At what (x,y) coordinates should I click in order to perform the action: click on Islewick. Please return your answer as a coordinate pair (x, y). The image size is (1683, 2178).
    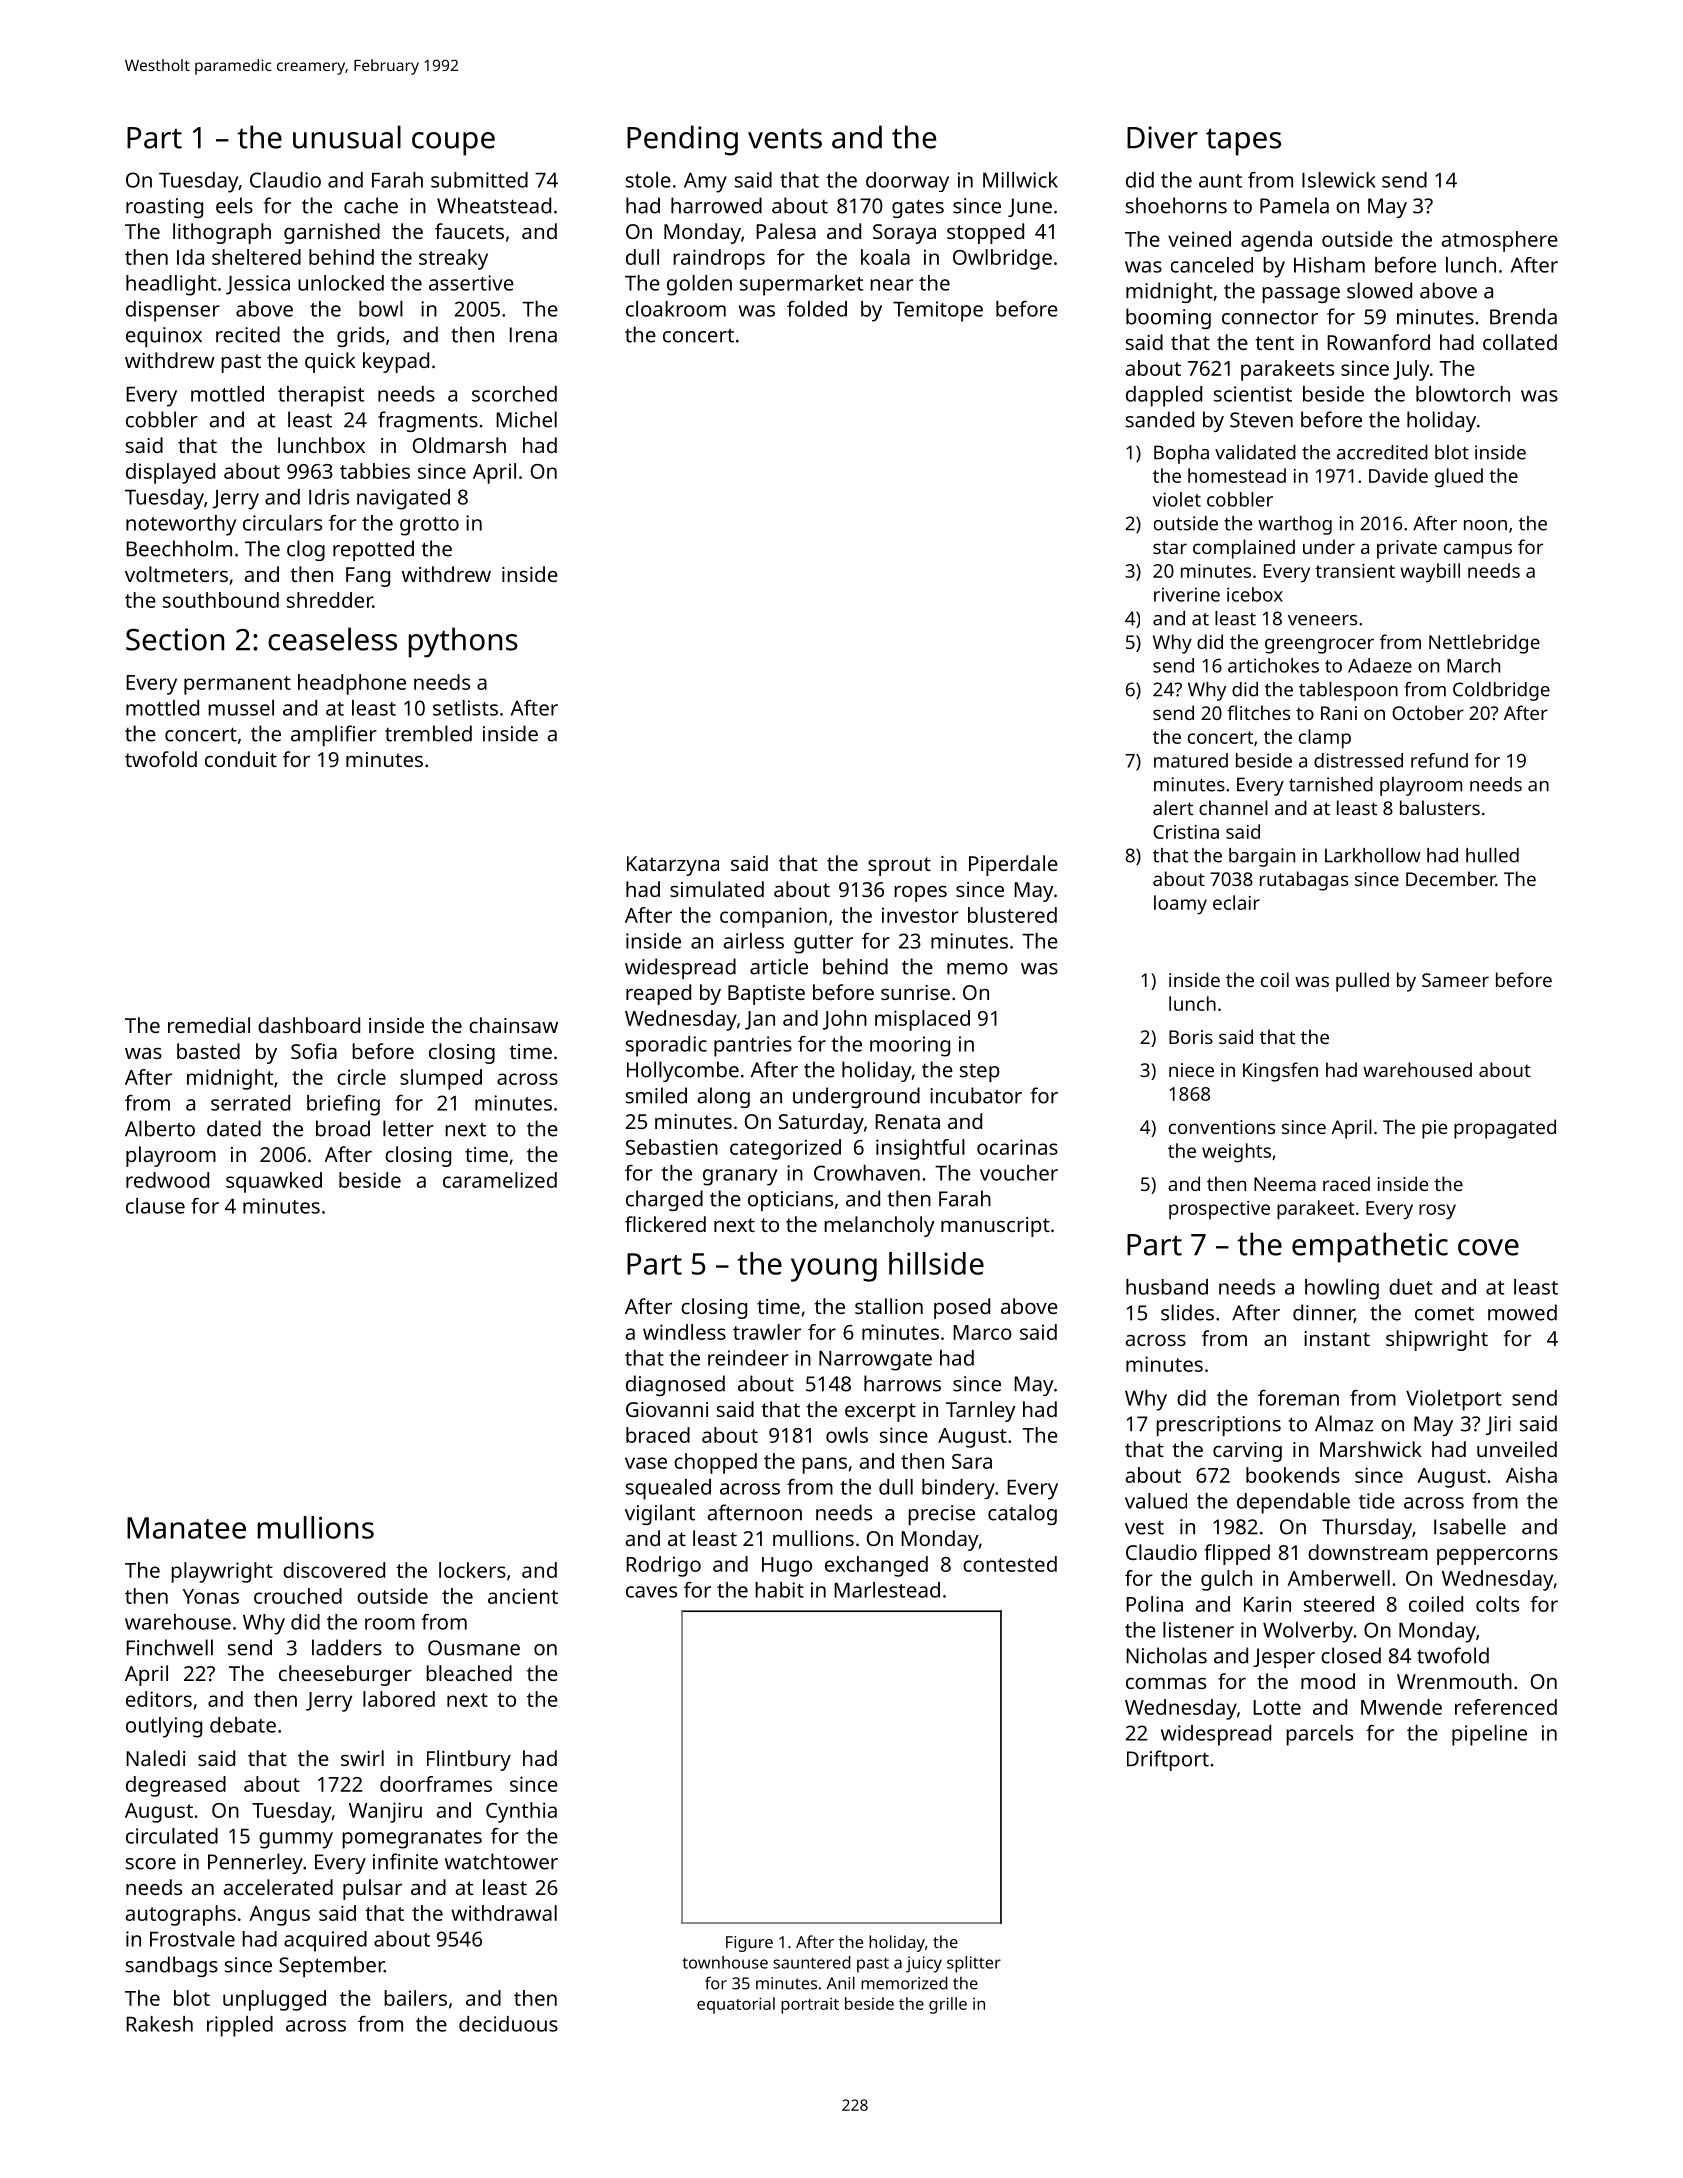
    Looking at the image, I should click on (1339, 180).
